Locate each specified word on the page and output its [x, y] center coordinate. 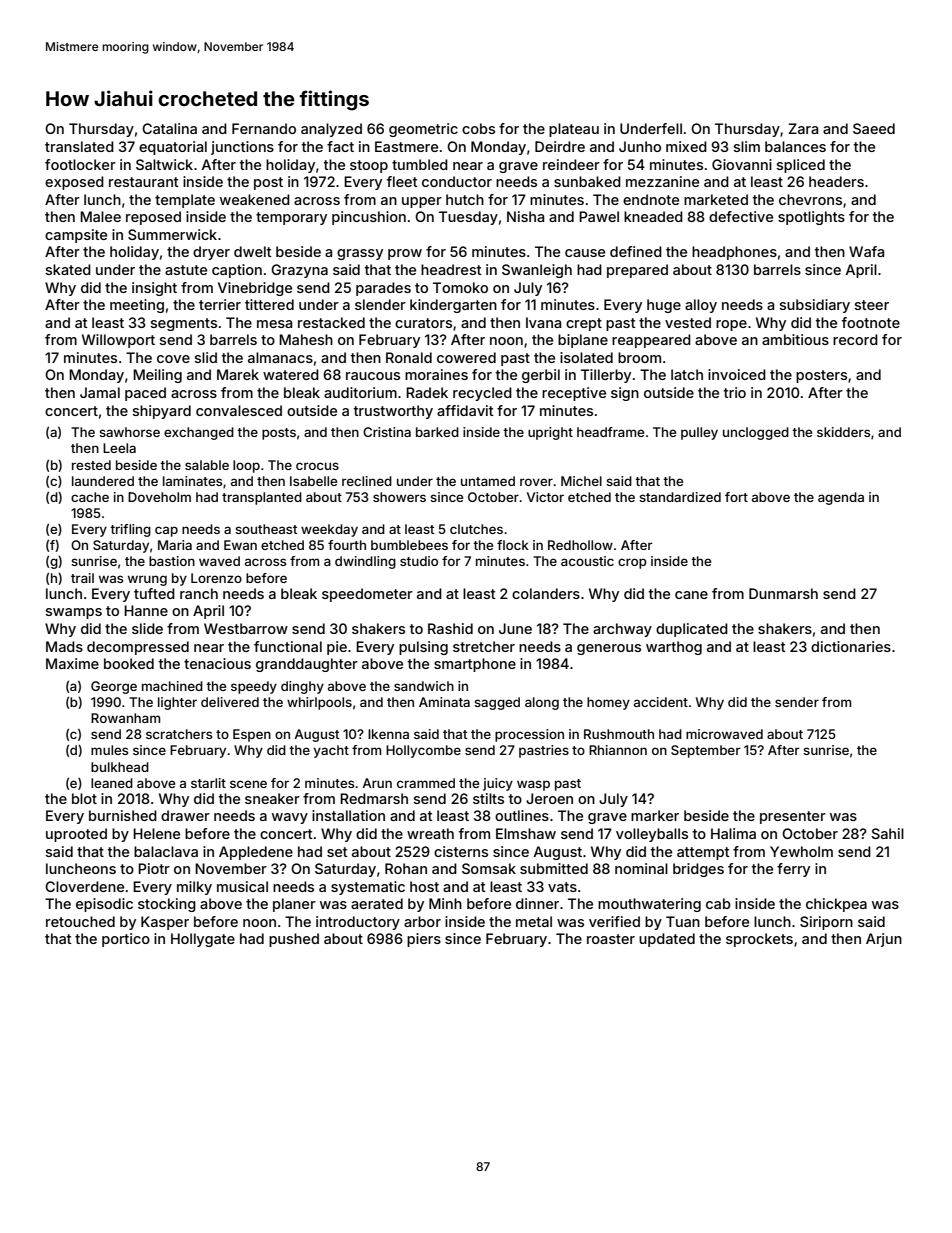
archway [622, 630]
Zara [803, 128]
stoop [369, 166]
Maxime [72, 663]
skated [68, 269]
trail [82, 578]
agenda [841, 498]
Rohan [406, 868]
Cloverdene [84, 886]
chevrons [810, 199]
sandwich [424, 686]
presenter [793, 817]
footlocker [80, 164]
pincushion [369, 218]
